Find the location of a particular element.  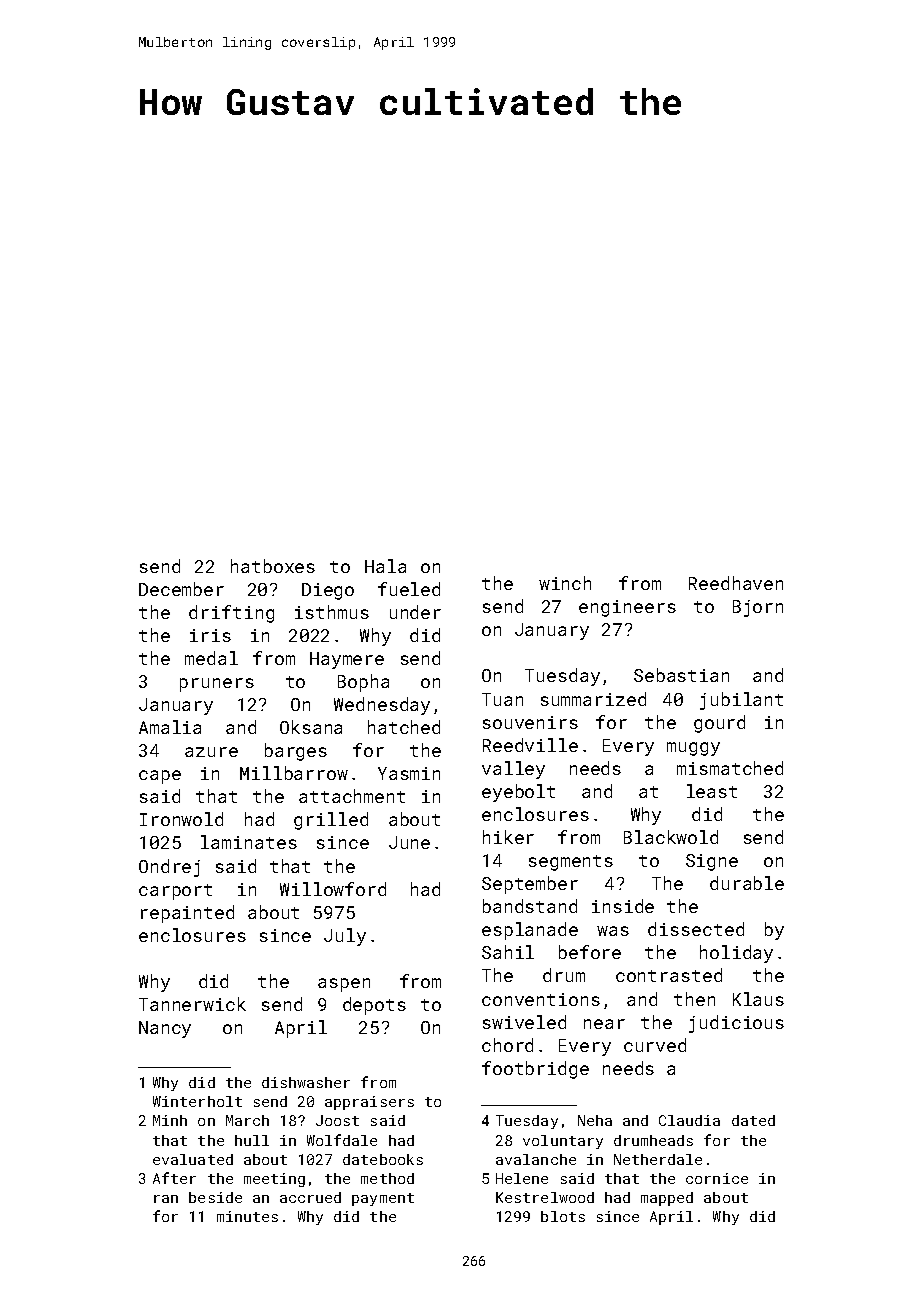

Neha is located at coordinates (595, 1120).
